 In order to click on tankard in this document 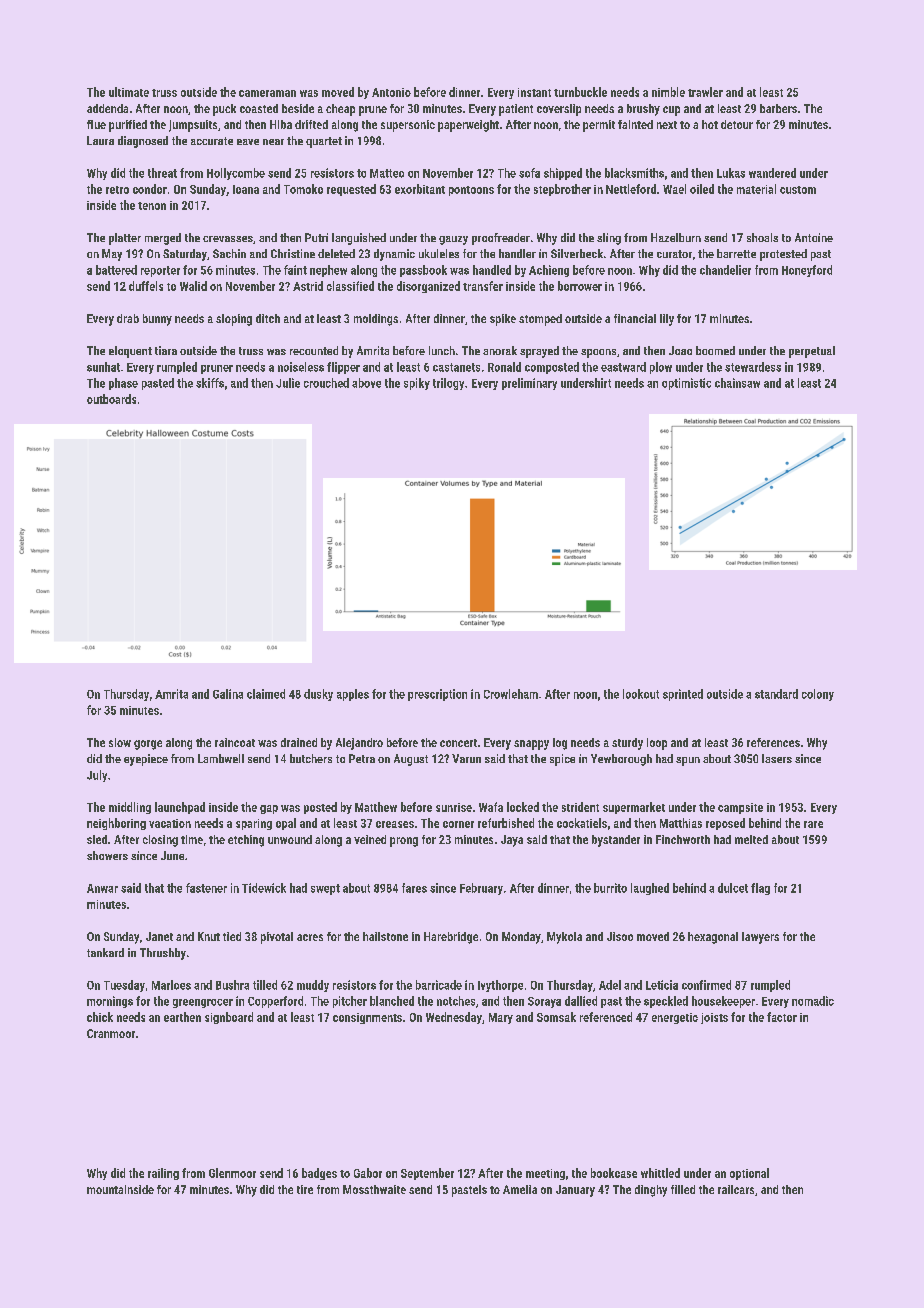, I will do `click(105, 952)`.
